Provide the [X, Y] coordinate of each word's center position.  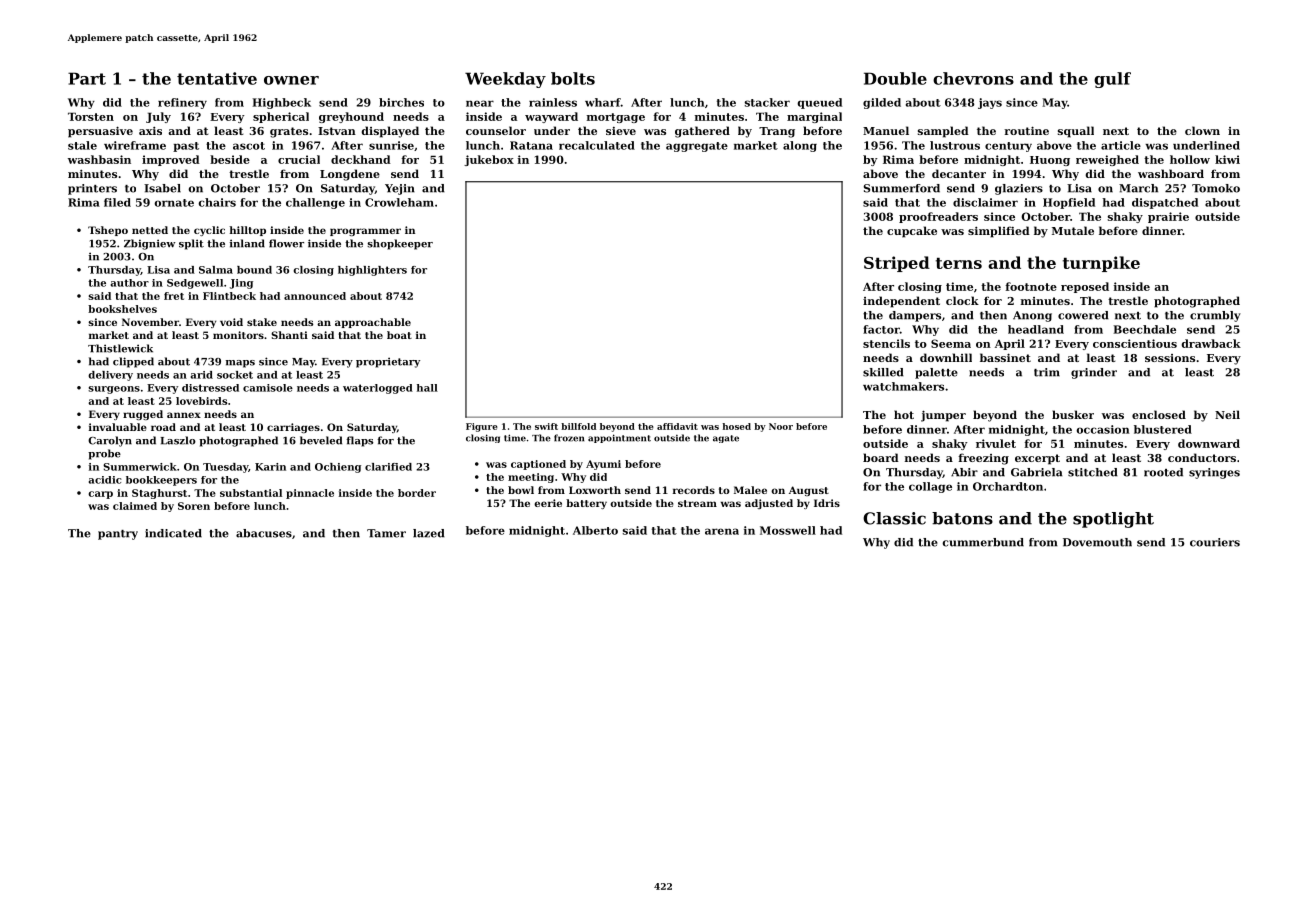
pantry [118, 535]
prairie [1168, 217]
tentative [217, 78]
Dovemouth [1097, 542]
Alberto [595, 530]
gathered [702, 132]
